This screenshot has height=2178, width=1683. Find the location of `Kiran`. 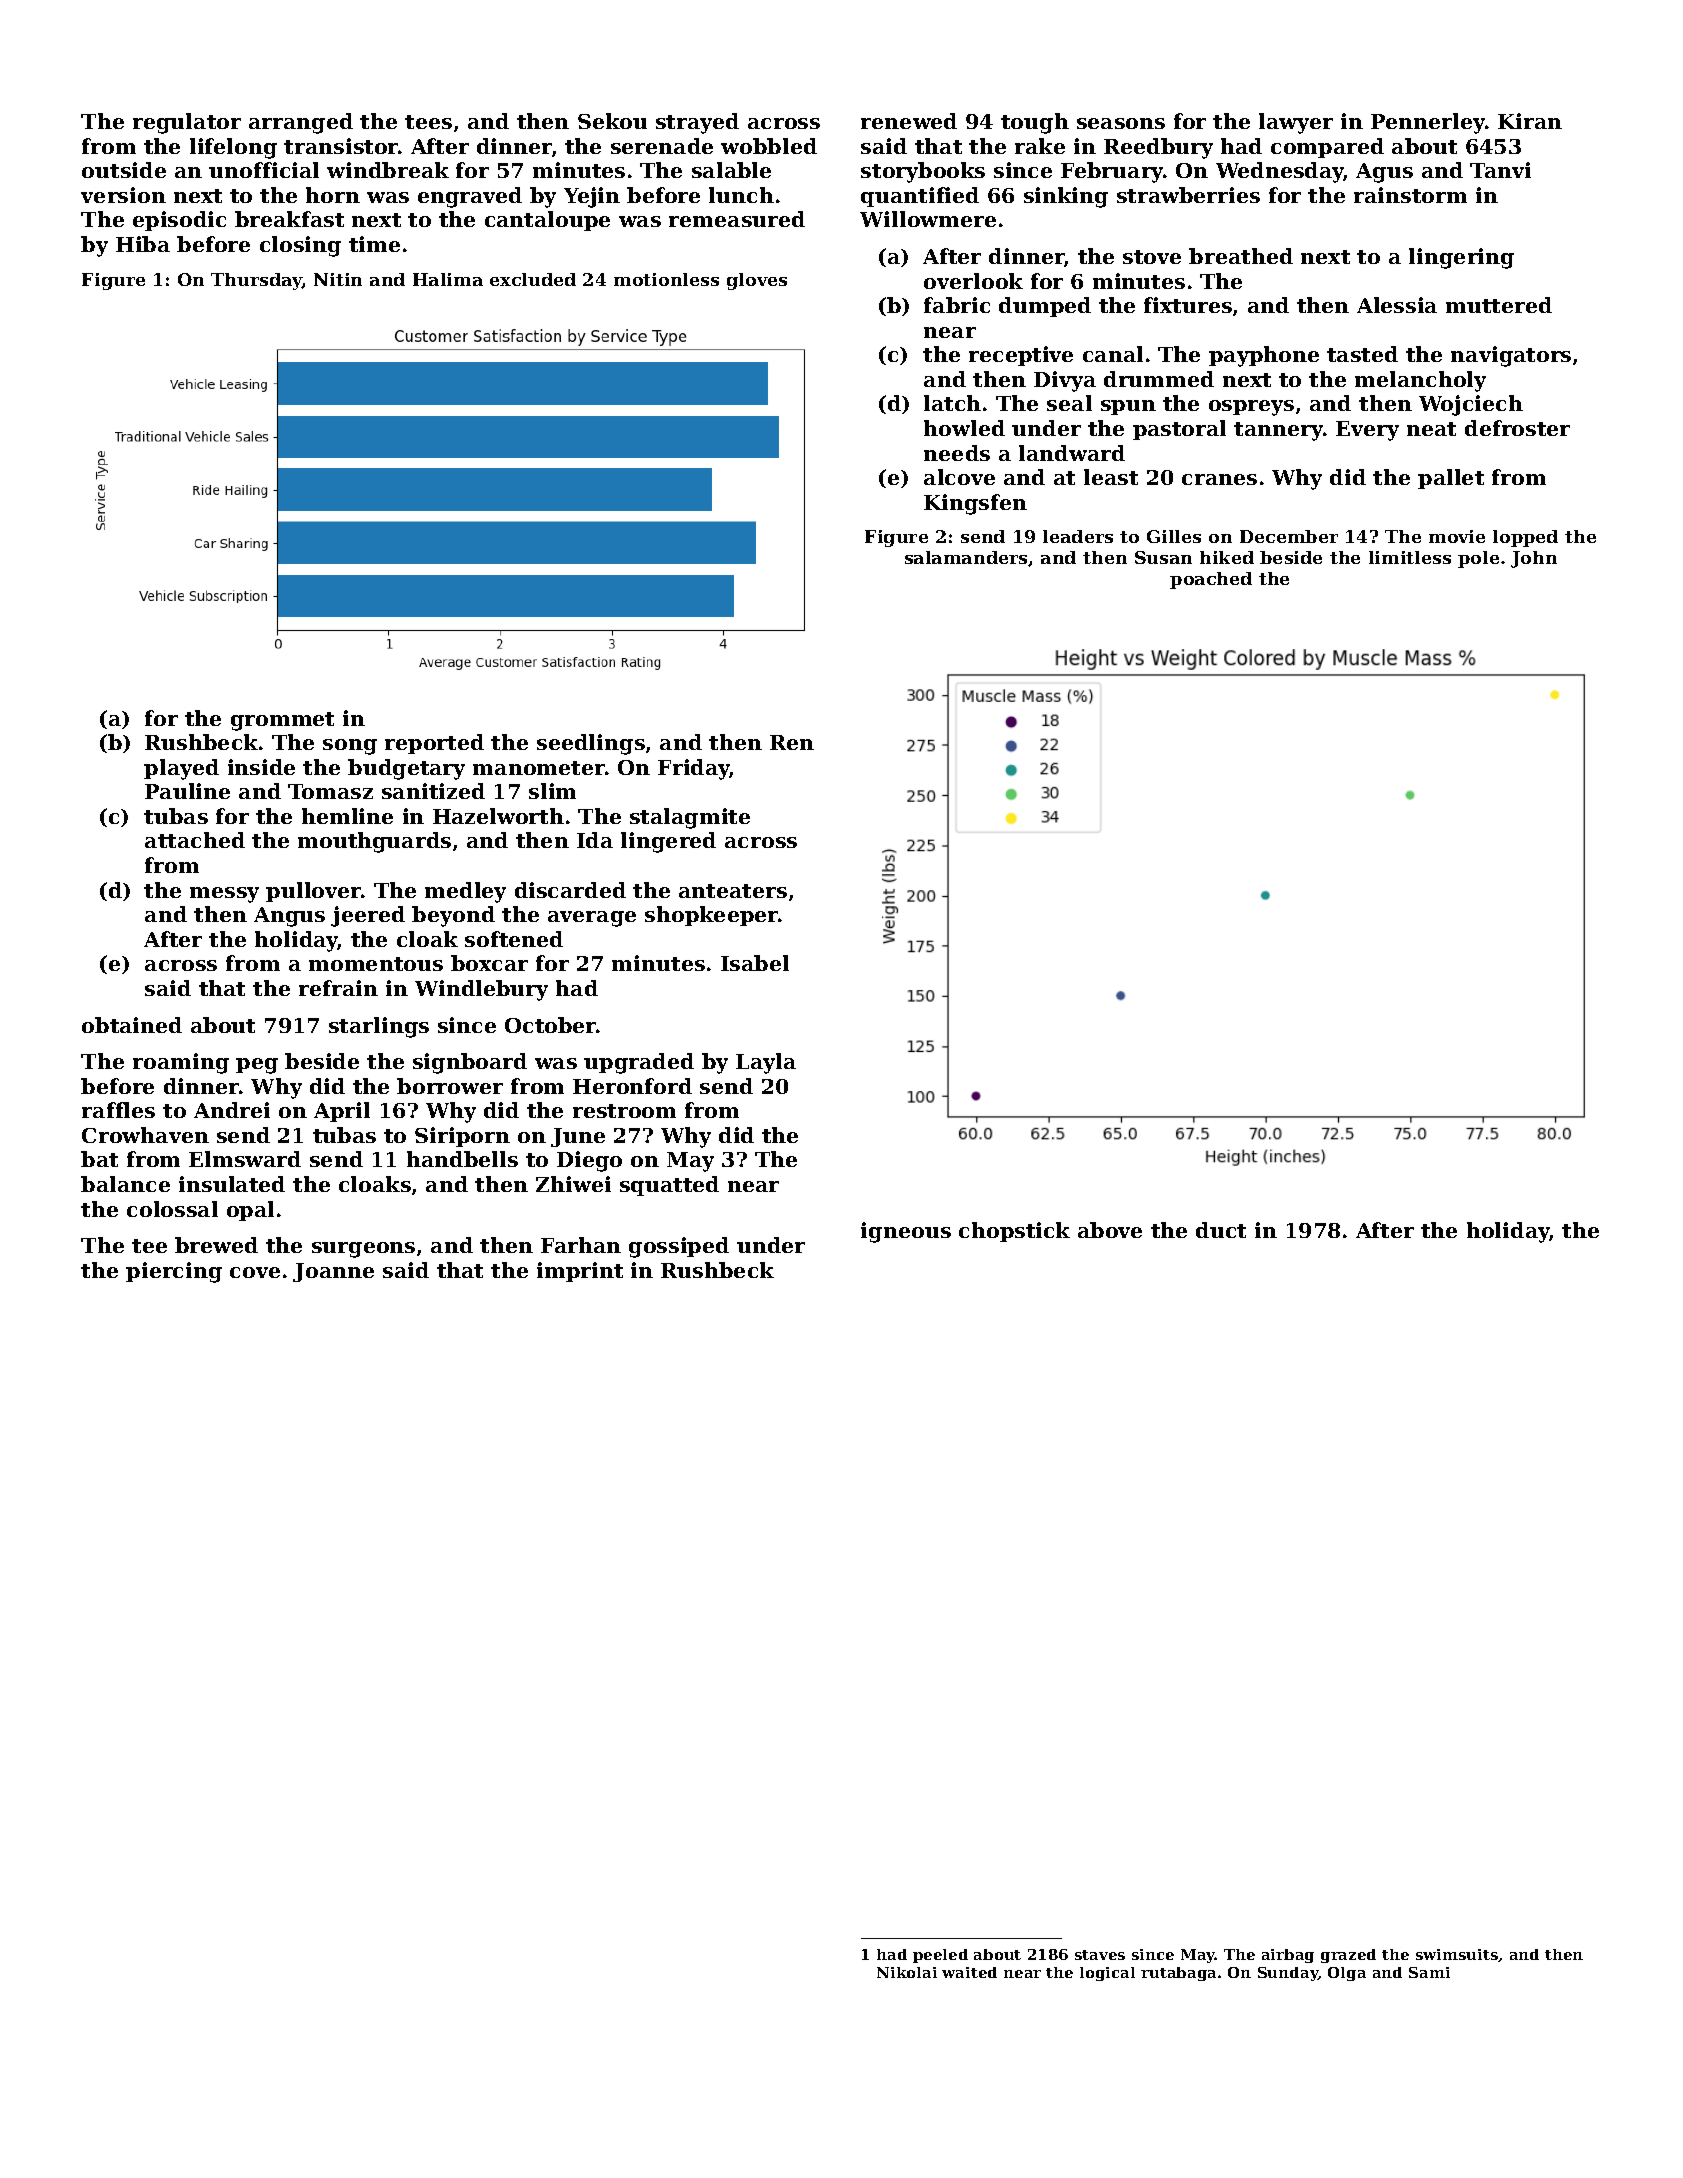

Kiran is located at coordinates (1530, 121).
